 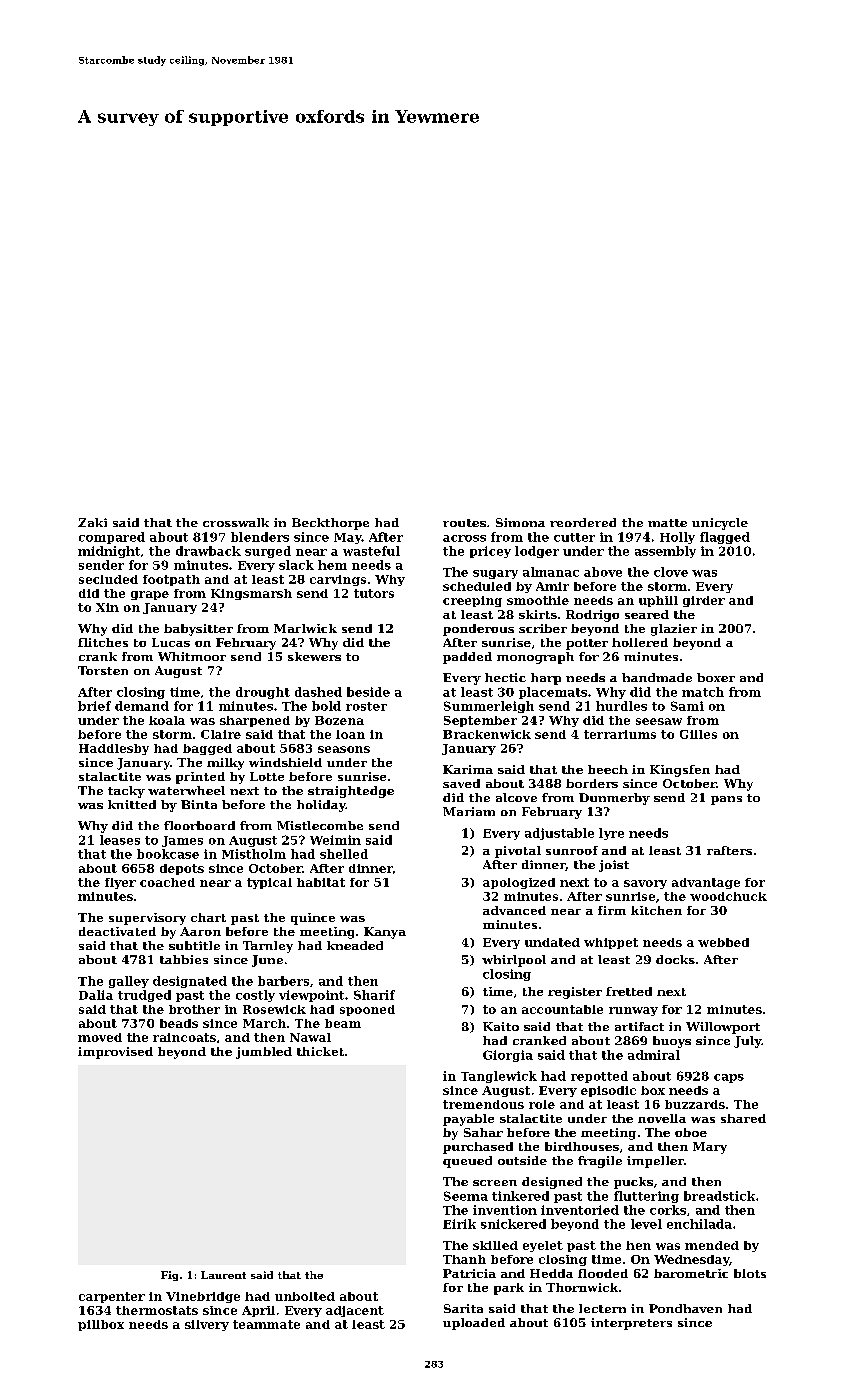 What do you see at coordinates (706, 883) in the image?
I see `advantage` at bounding box center [706, 883].
